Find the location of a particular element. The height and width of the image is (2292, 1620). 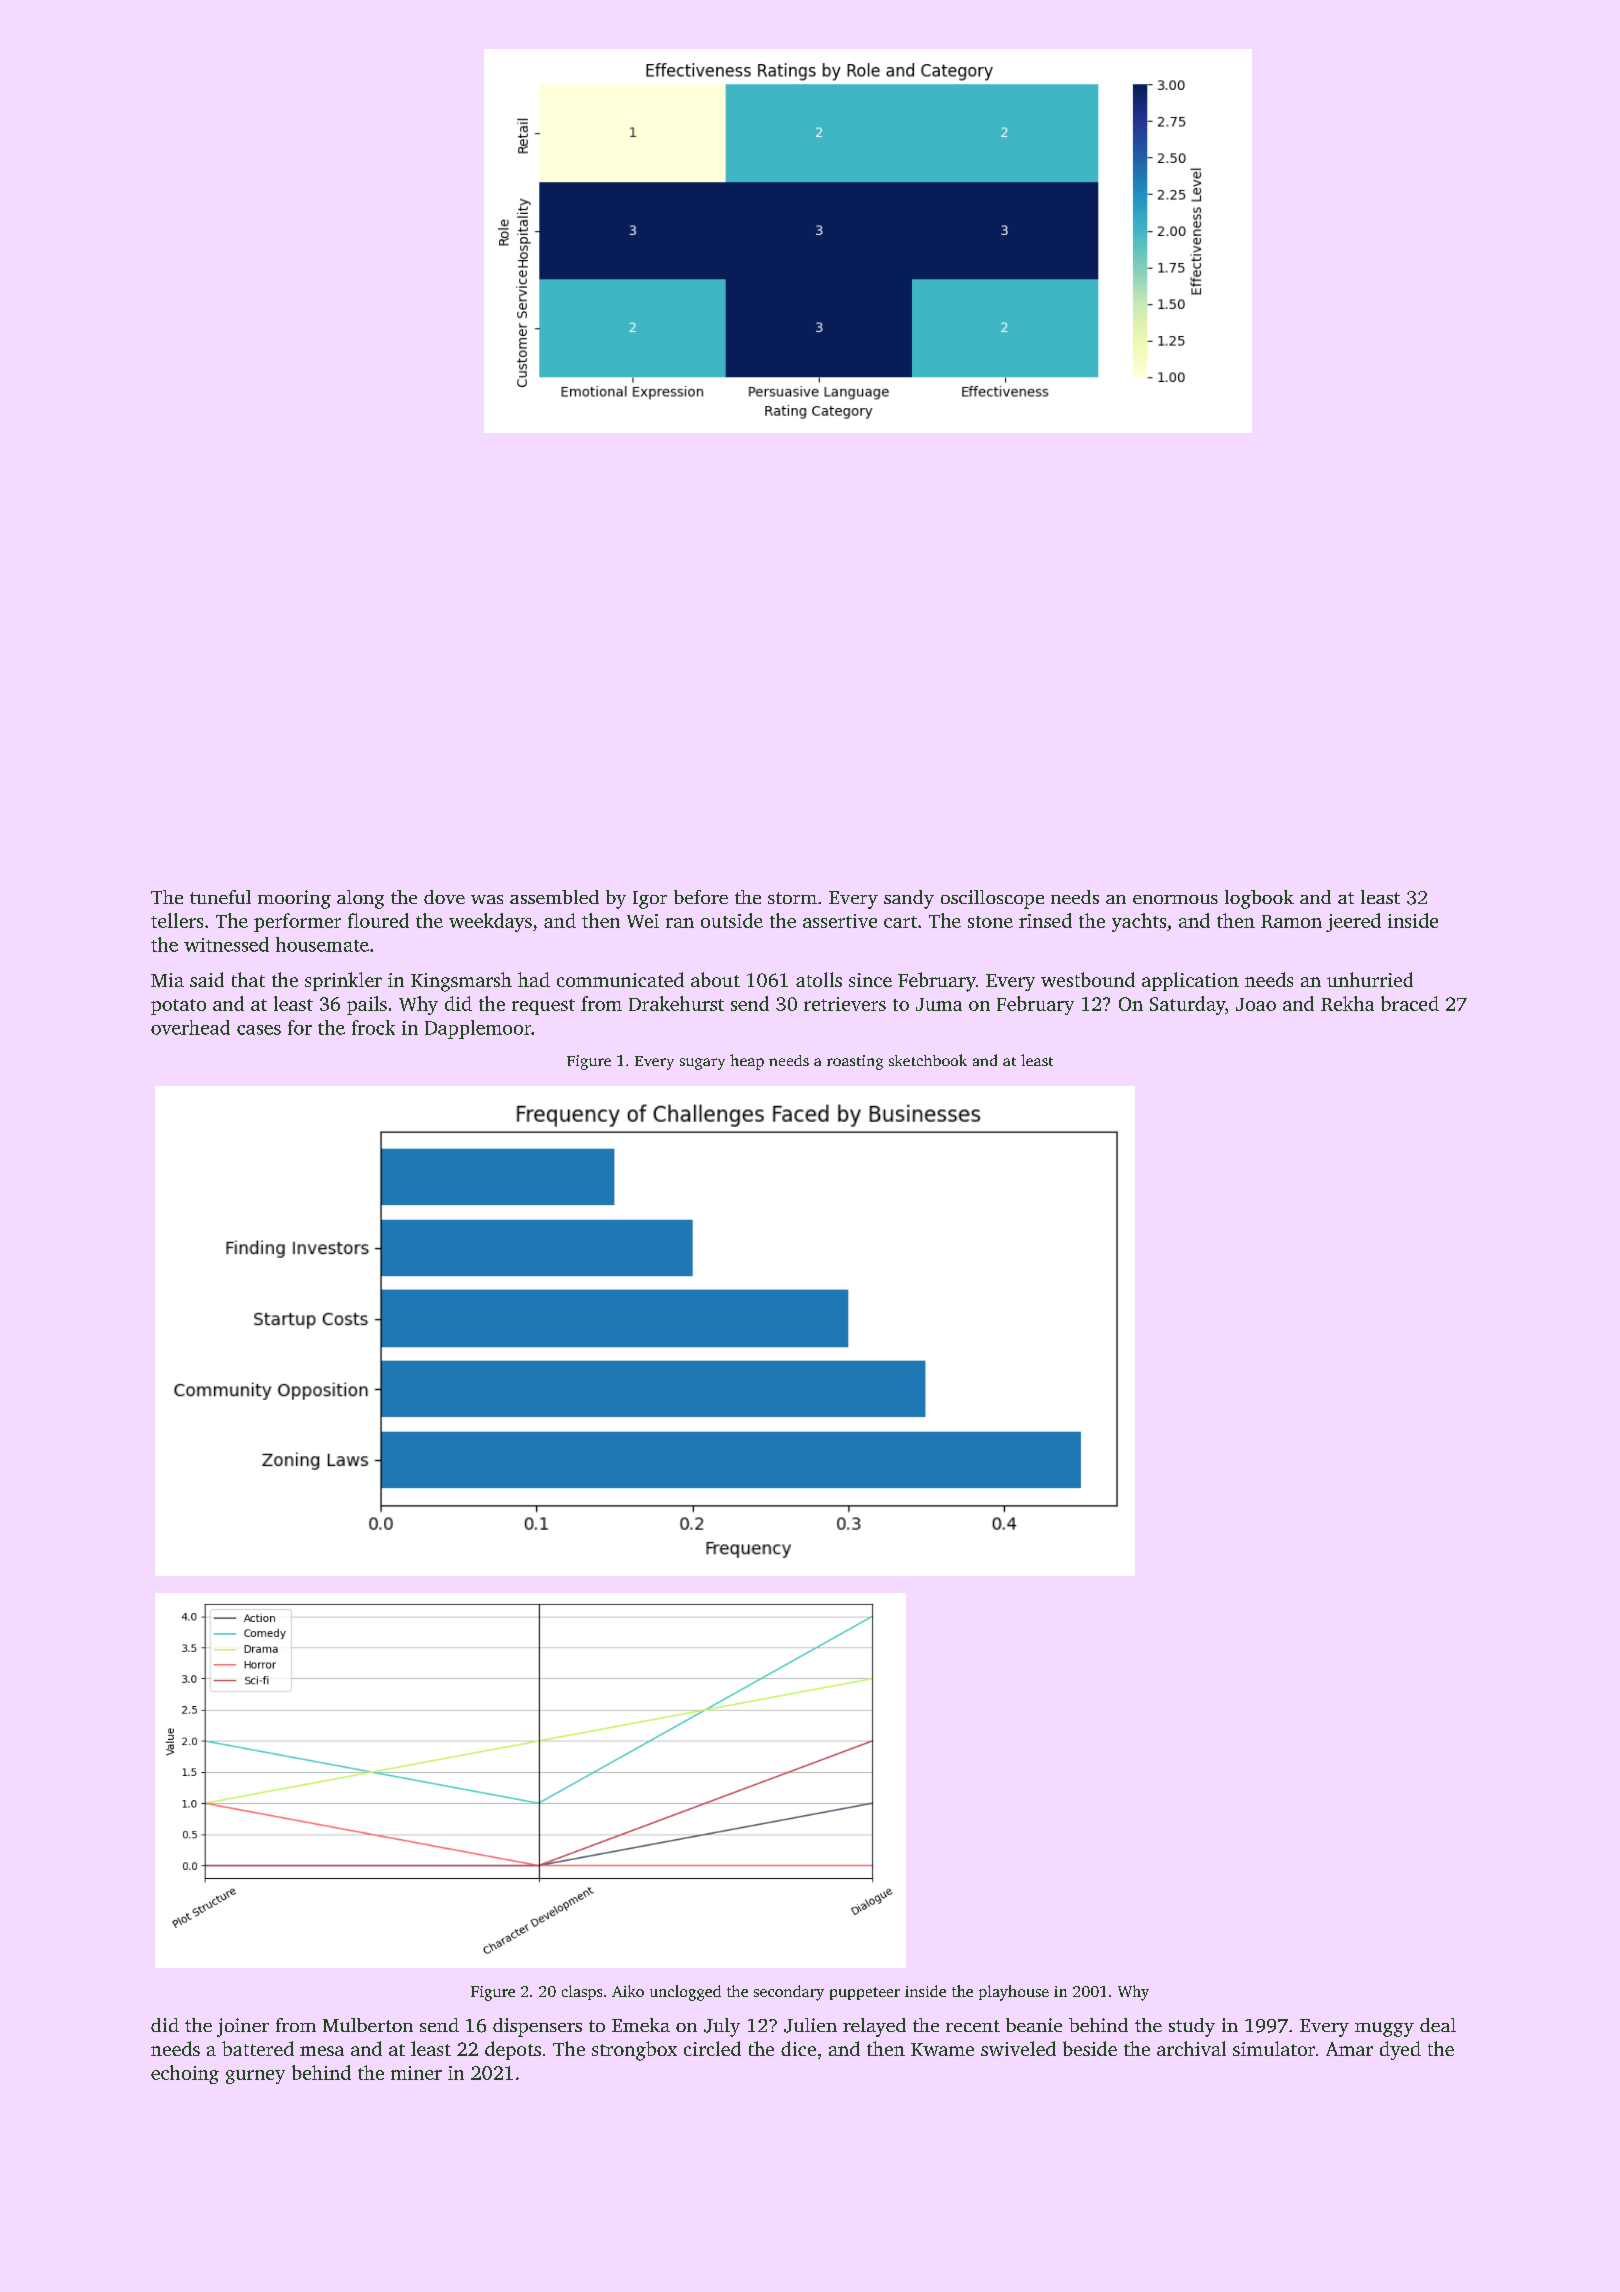

enormous is located at coordinates (1175, 899).
